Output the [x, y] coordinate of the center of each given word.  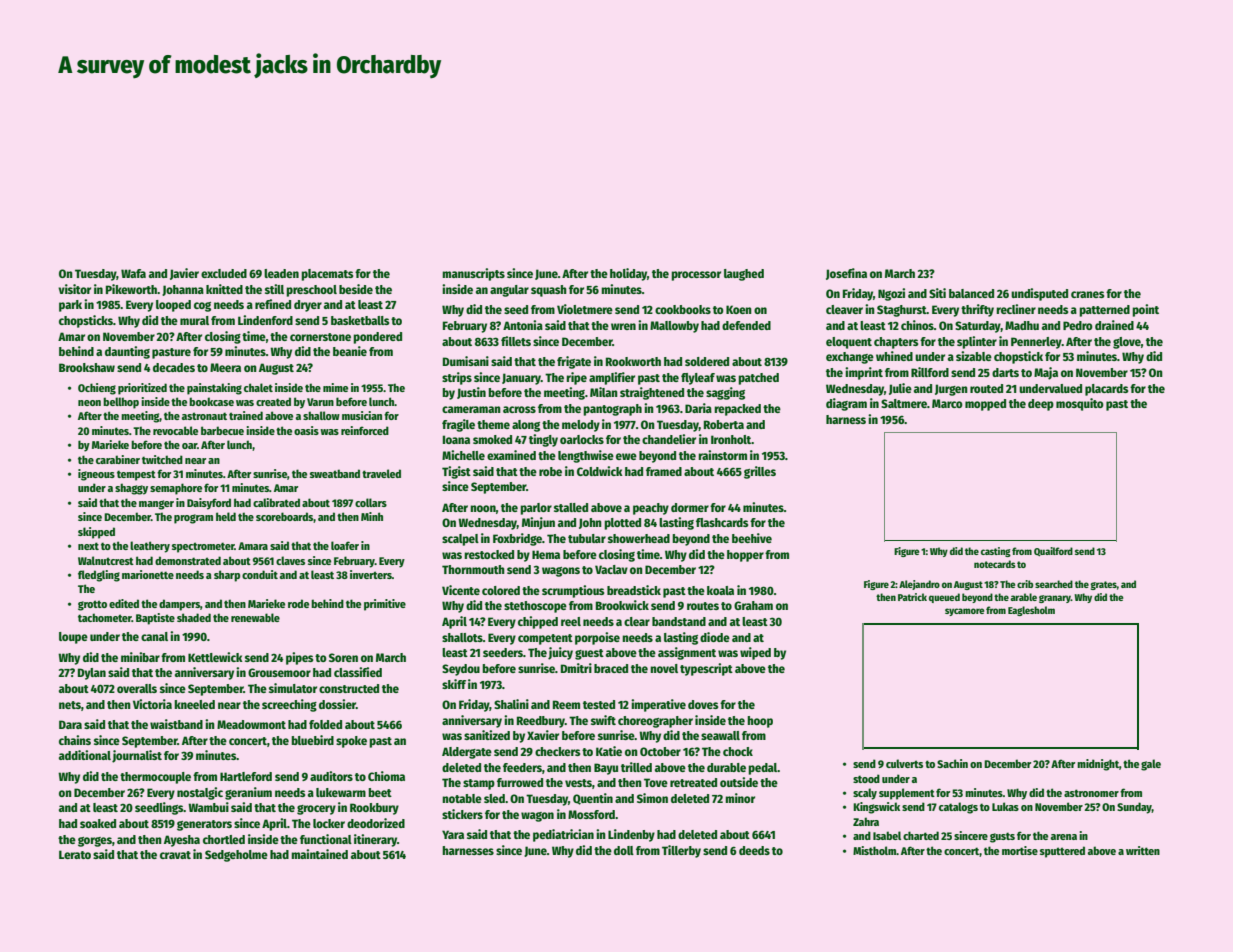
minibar [140, 657]
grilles [760, 472]
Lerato [75, 854]
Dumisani [466, 361]
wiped [755, 653]
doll [624, 850]
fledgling [99, 576]
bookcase [211, 401]
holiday [628, 274]
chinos [917, 325]
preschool [311, 291]
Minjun [538, 523]
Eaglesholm [1031, 611]
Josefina [846, 274]
